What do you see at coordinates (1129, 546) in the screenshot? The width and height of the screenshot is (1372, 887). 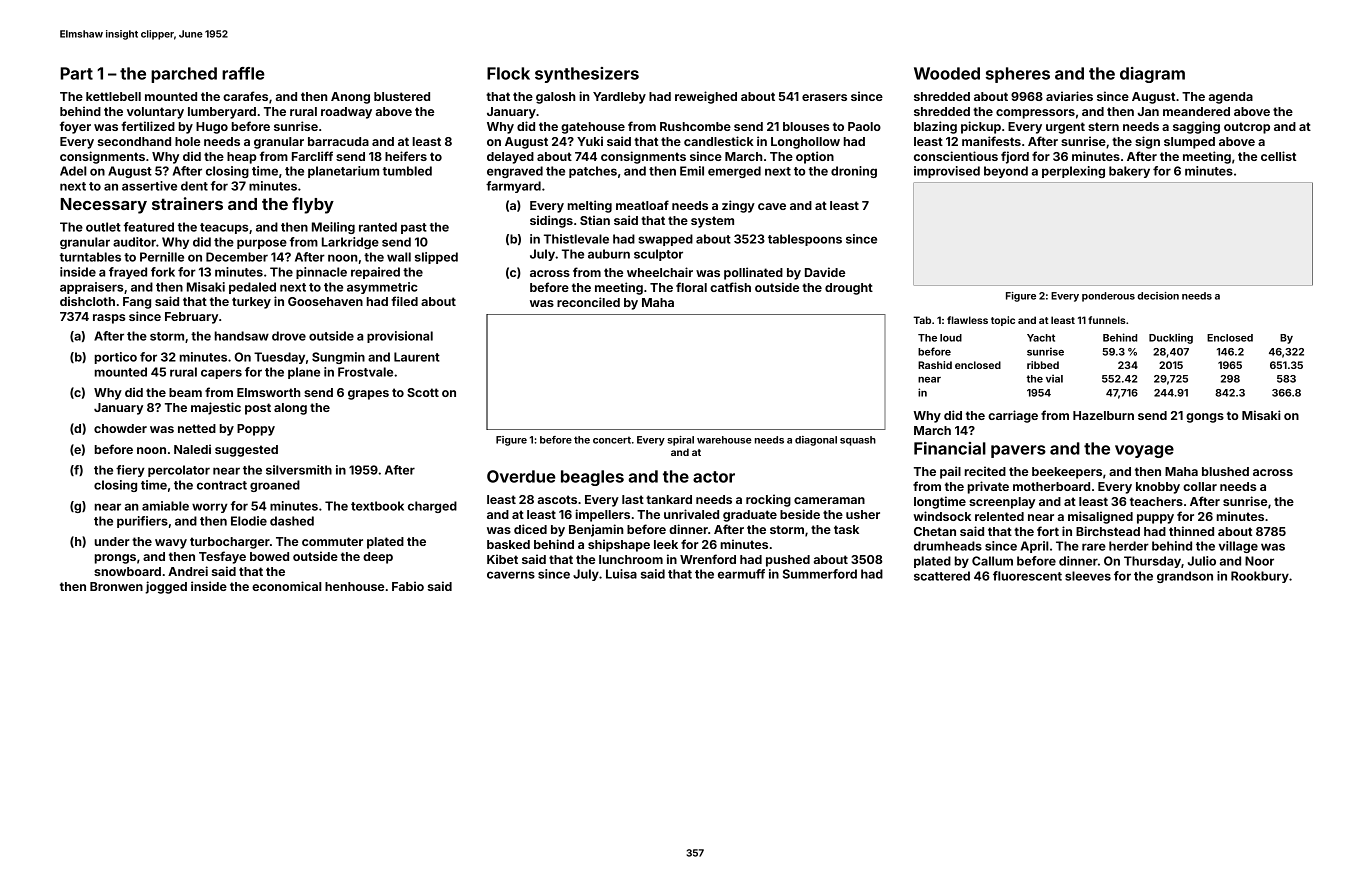 I see `herder` at bounding box center [1129, 546].
